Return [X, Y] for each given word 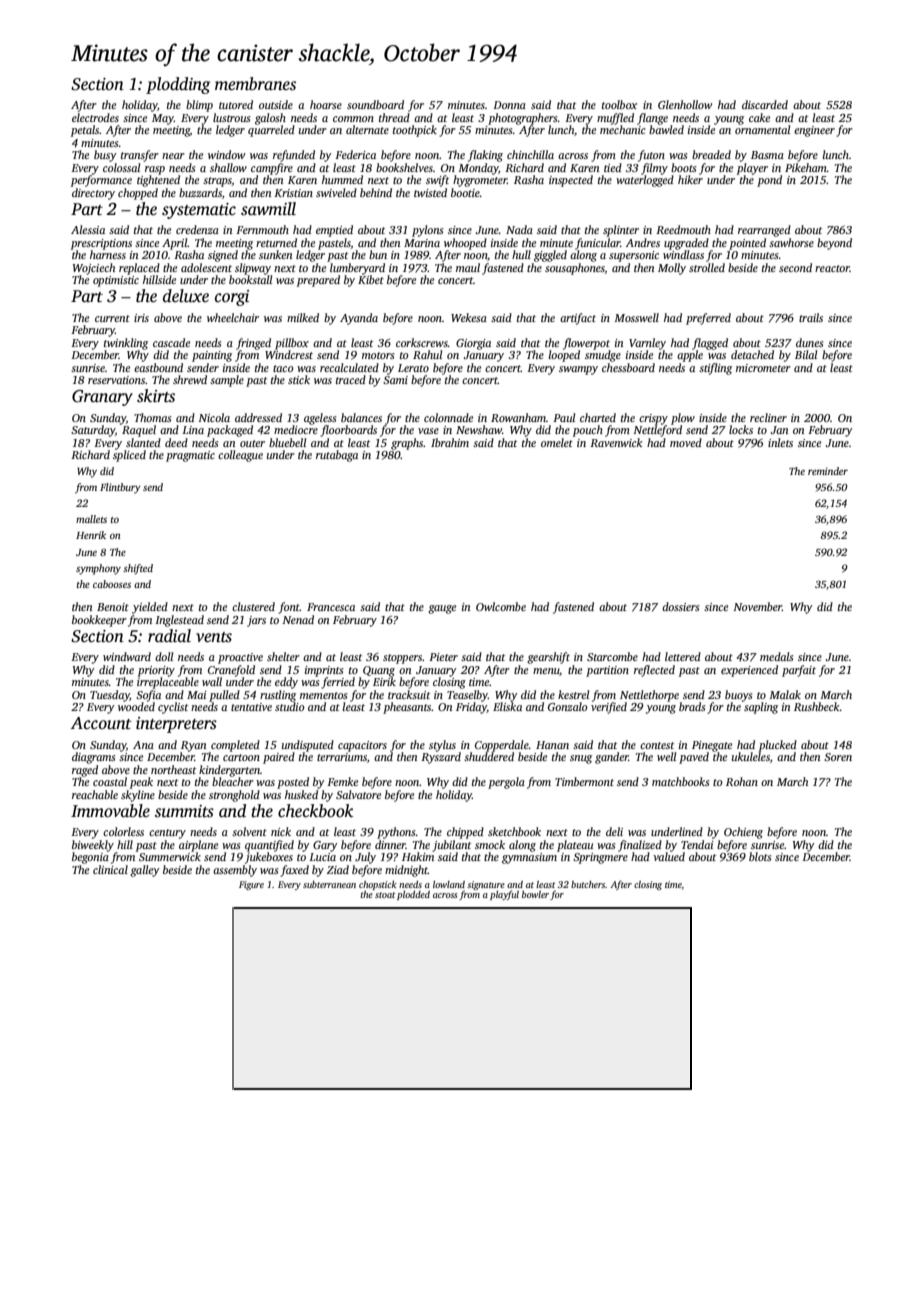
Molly [672, 269]
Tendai [697, 844]
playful [504, 895]
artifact [578, 319]
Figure [251, 885]
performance [101, 181]
